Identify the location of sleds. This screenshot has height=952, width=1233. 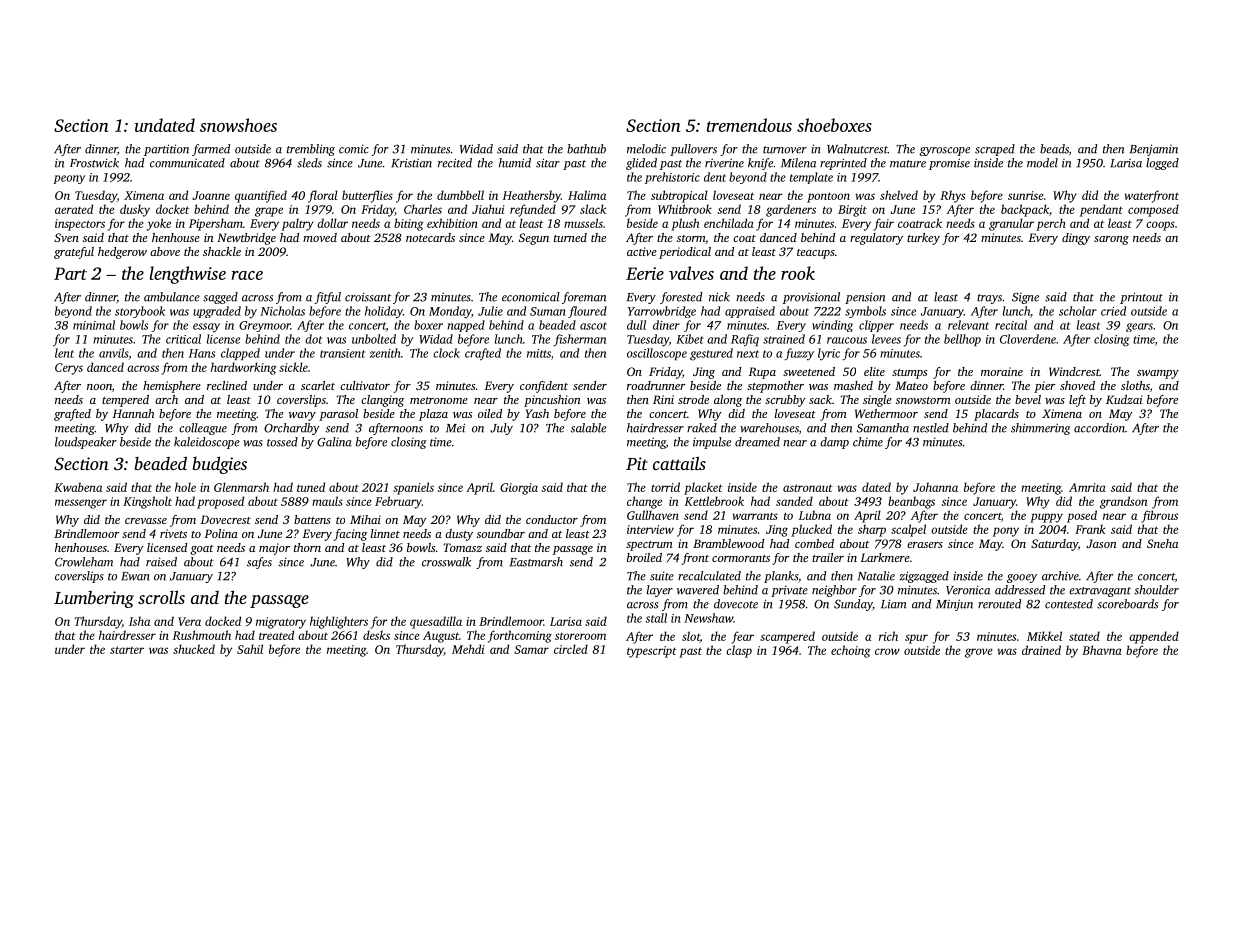
(309, 163).
